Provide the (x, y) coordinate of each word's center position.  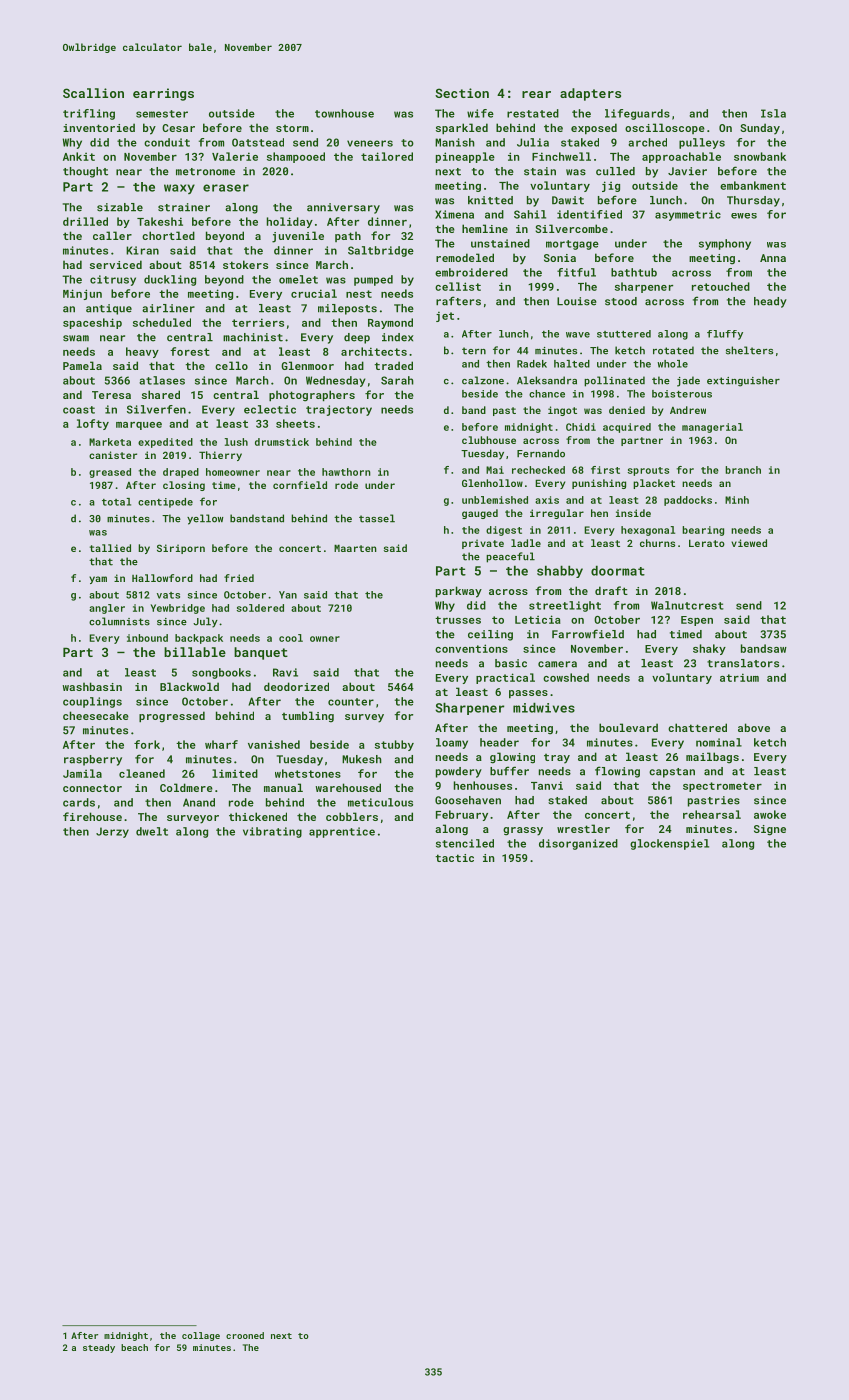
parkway (459, 592)
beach (134, 1347)
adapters (590, 94)
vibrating (272, 832)
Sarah (397, 380)
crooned (245, 1335)
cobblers (352, 816)
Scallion (93, 93)
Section (462, 93)
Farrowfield (588, 634)
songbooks (221, 673)
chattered (697, 727)
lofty (93, 424)
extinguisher (743, 381)
